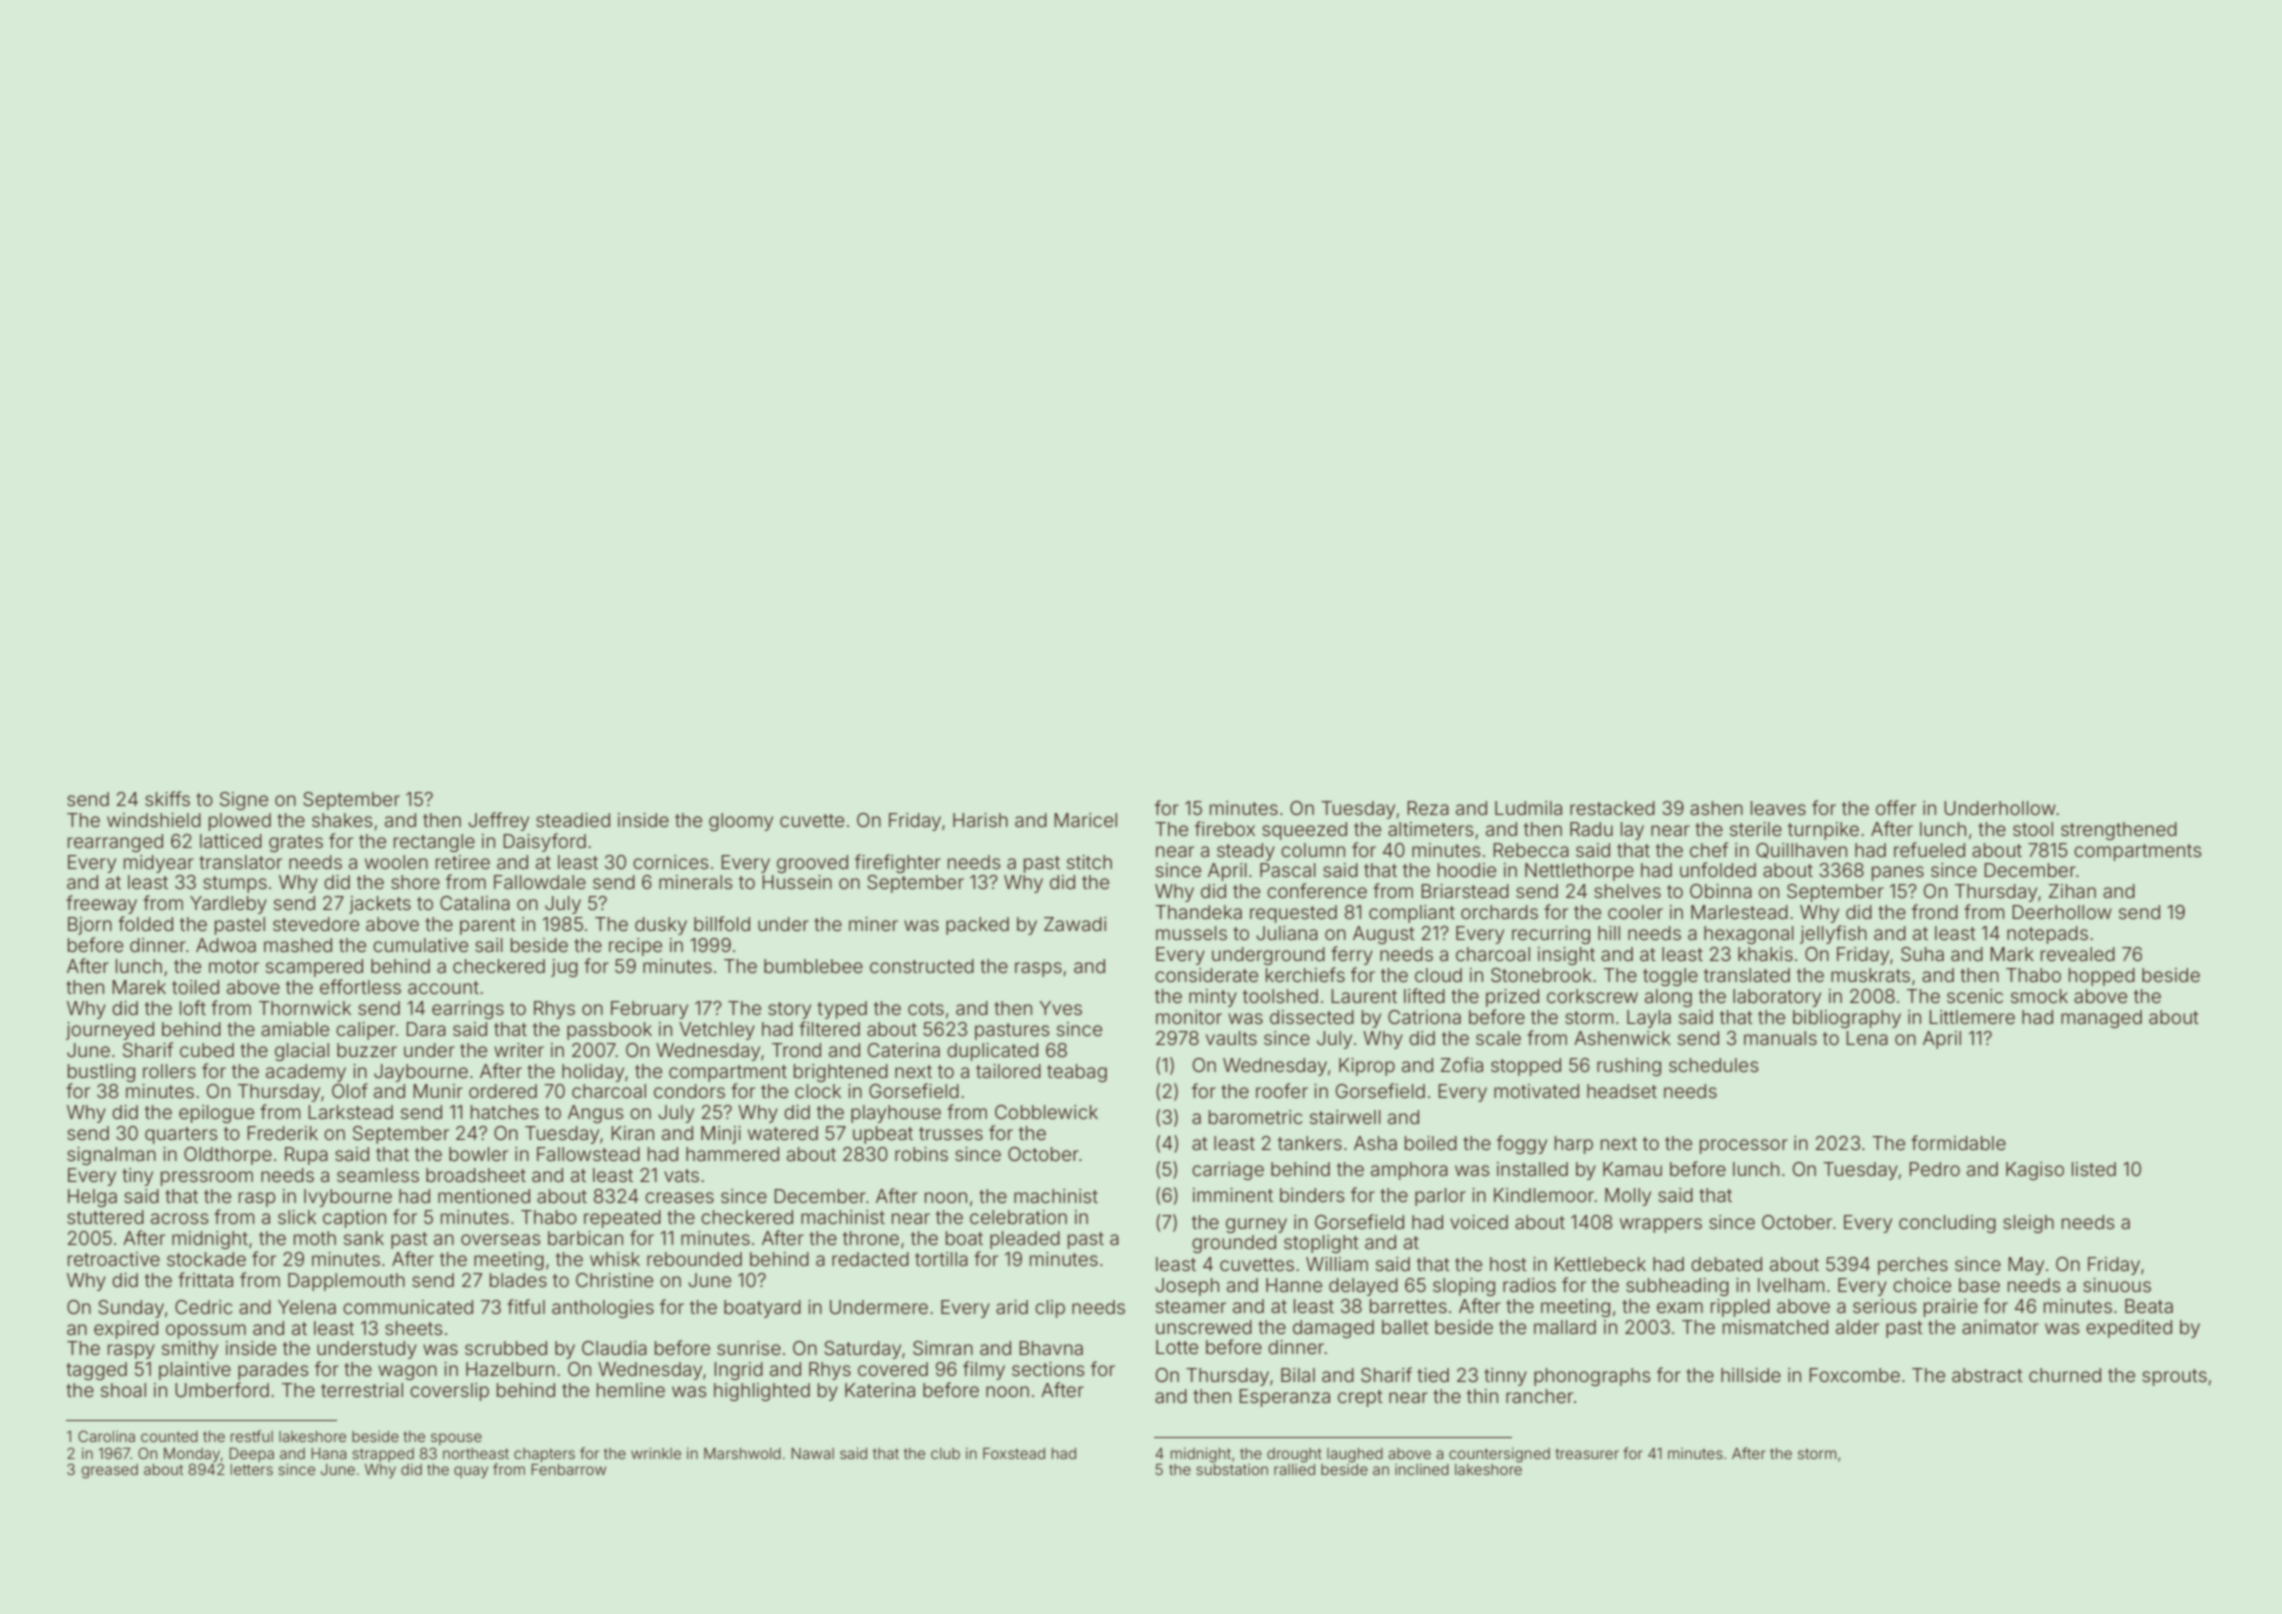  Describe the element at coordinates (1612, 808) in the page. I see `restacked` at that location.
